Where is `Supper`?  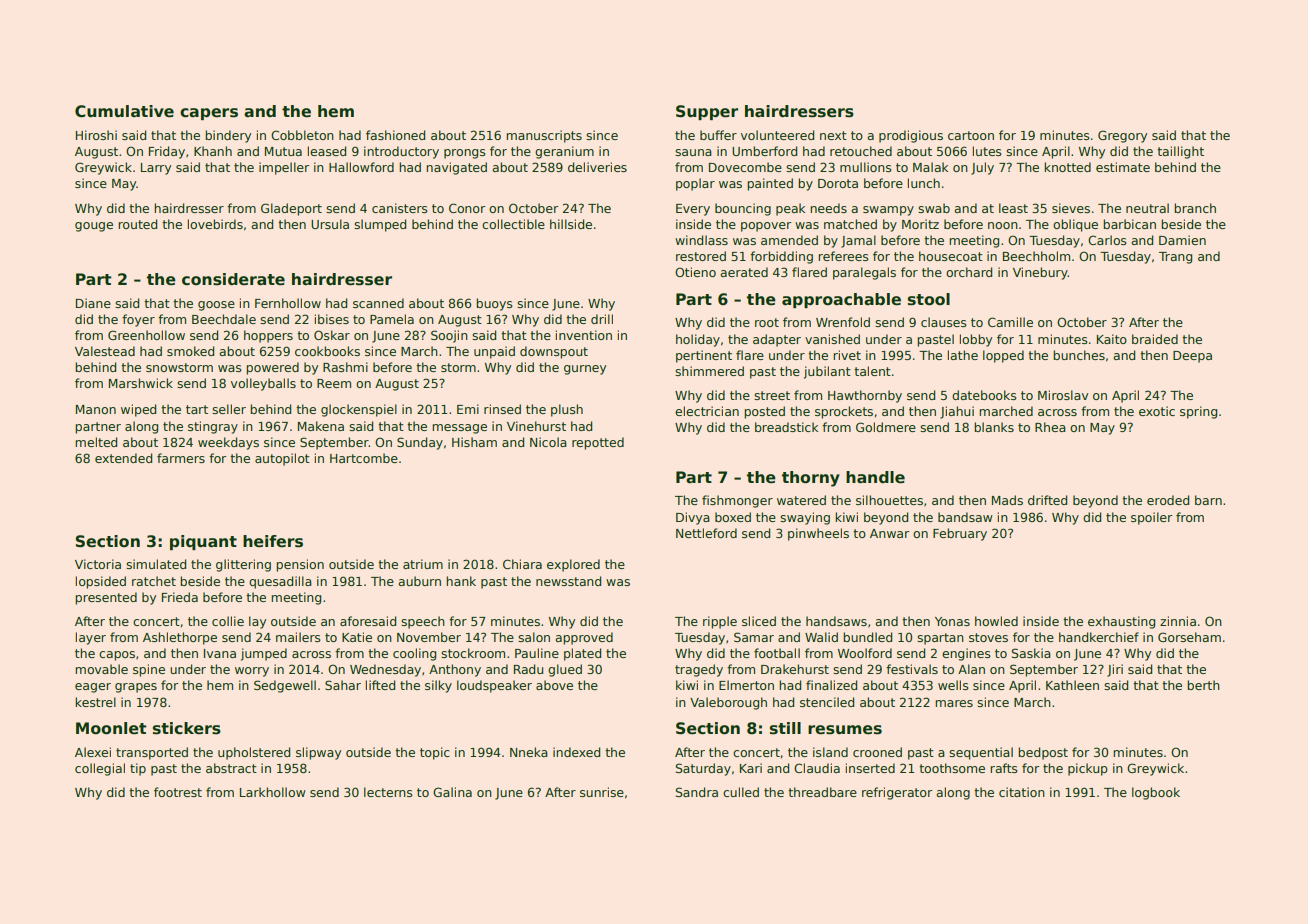
Supper is located at coordinates (707, 112).
